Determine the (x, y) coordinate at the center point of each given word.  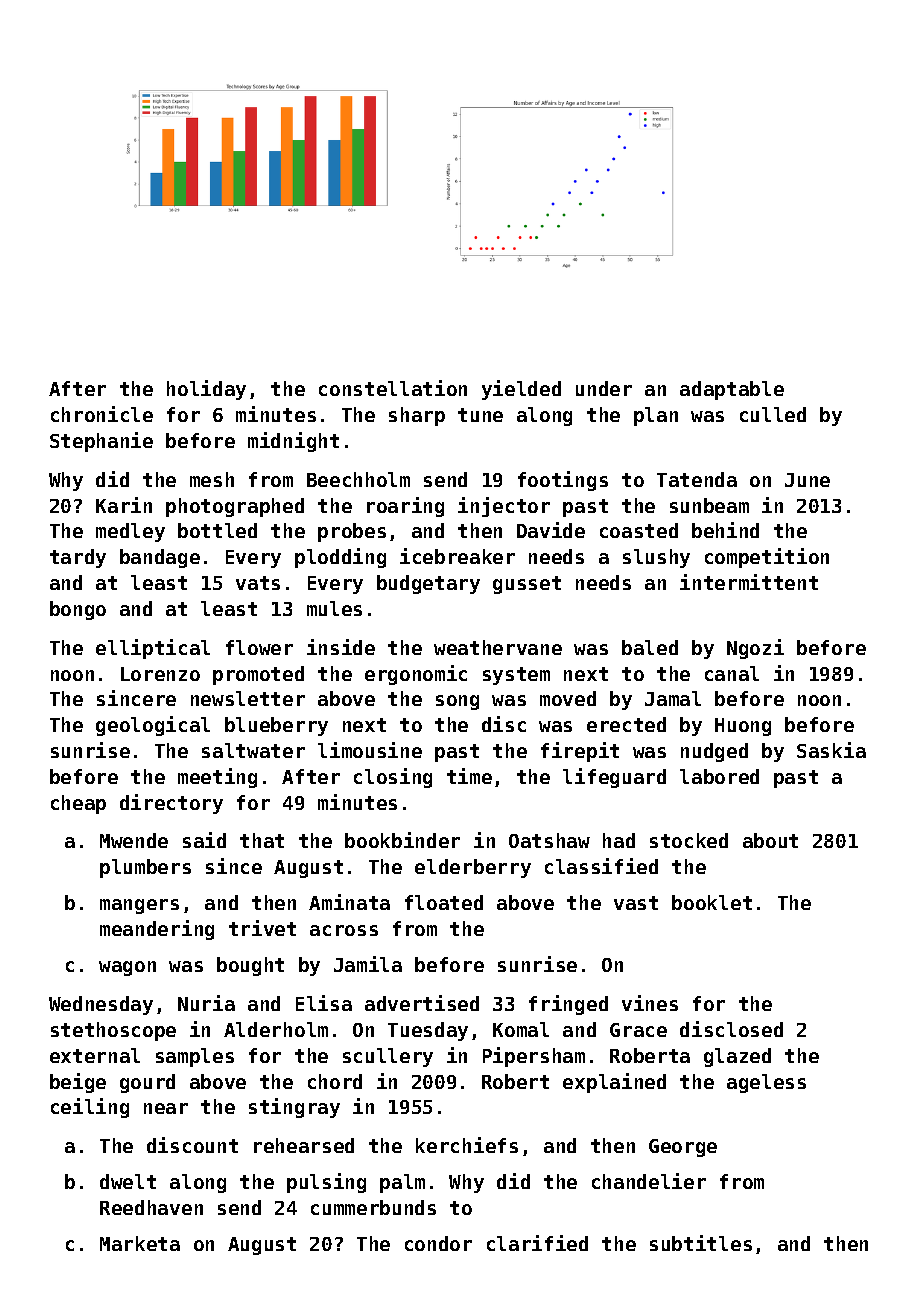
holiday (206, 390)
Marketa (140, 1243)
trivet (262, 928)
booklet (712, 902)
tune (480, 415)
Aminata (349, 902)
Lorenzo (160, 674)
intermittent (749, 582)
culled (773, 414)
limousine (370, 750)
